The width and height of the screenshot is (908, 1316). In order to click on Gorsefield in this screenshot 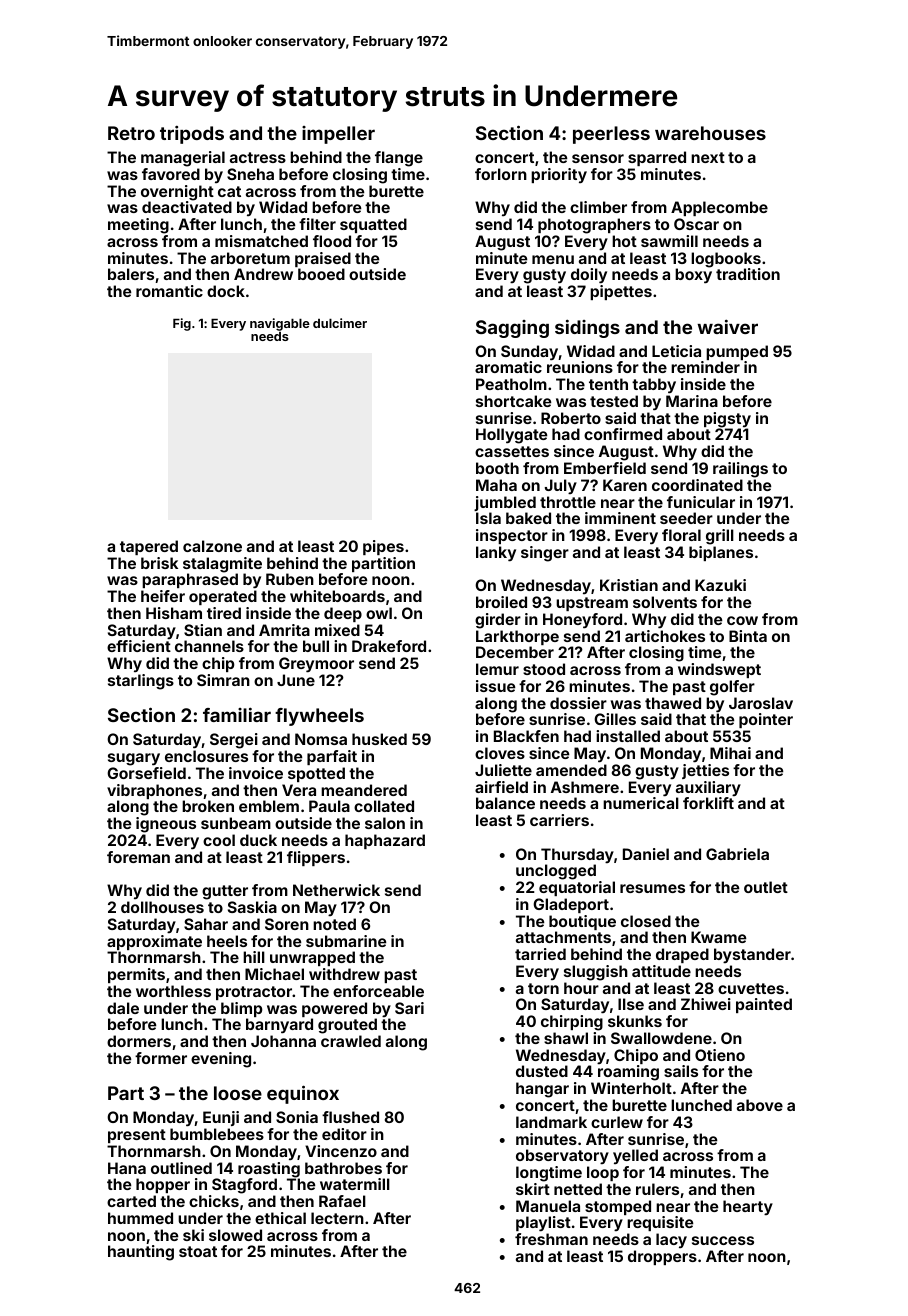, I will do `click(146, 773)`.
